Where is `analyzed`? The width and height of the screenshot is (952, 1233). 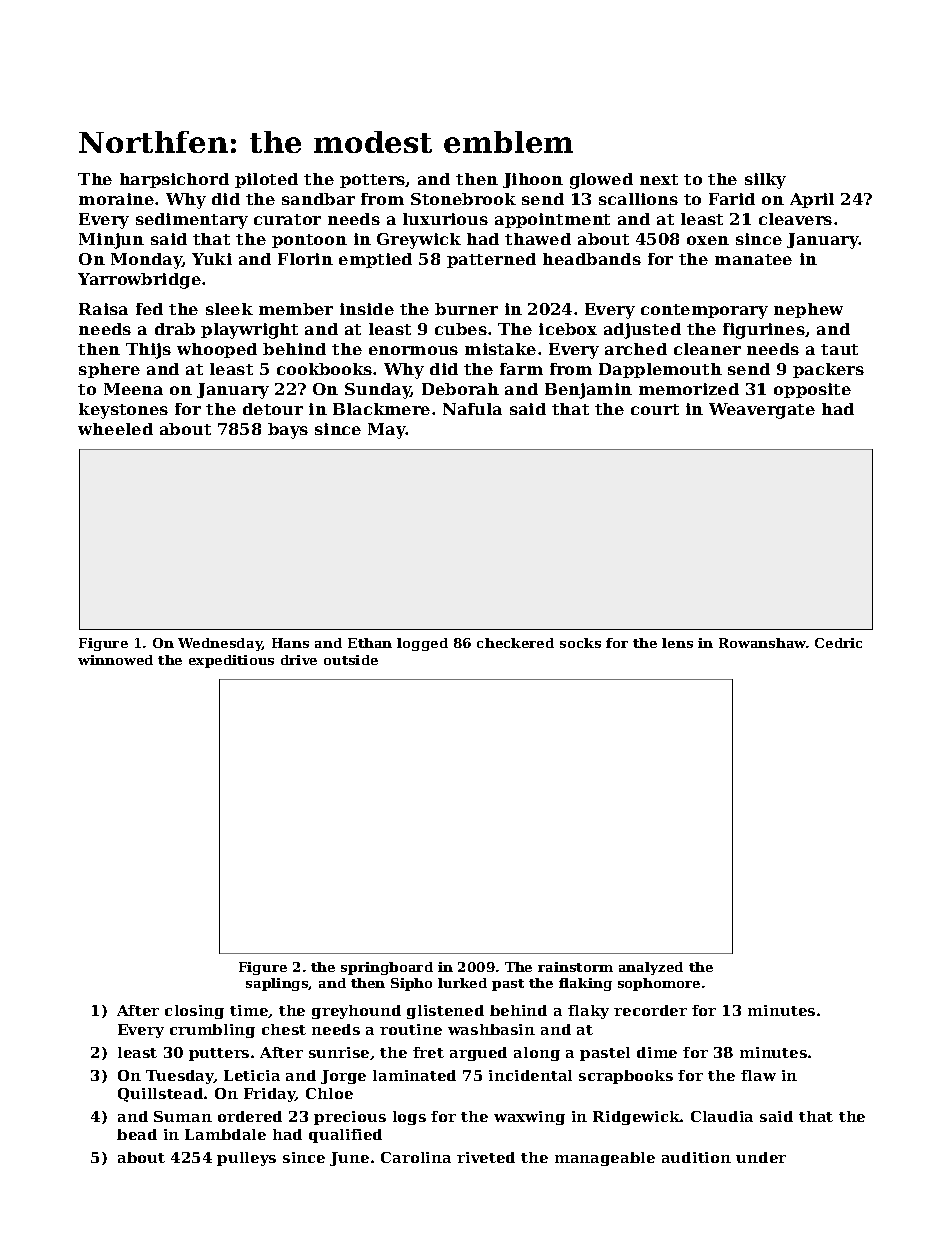 analyzed is located at coordinates (651, 968).
